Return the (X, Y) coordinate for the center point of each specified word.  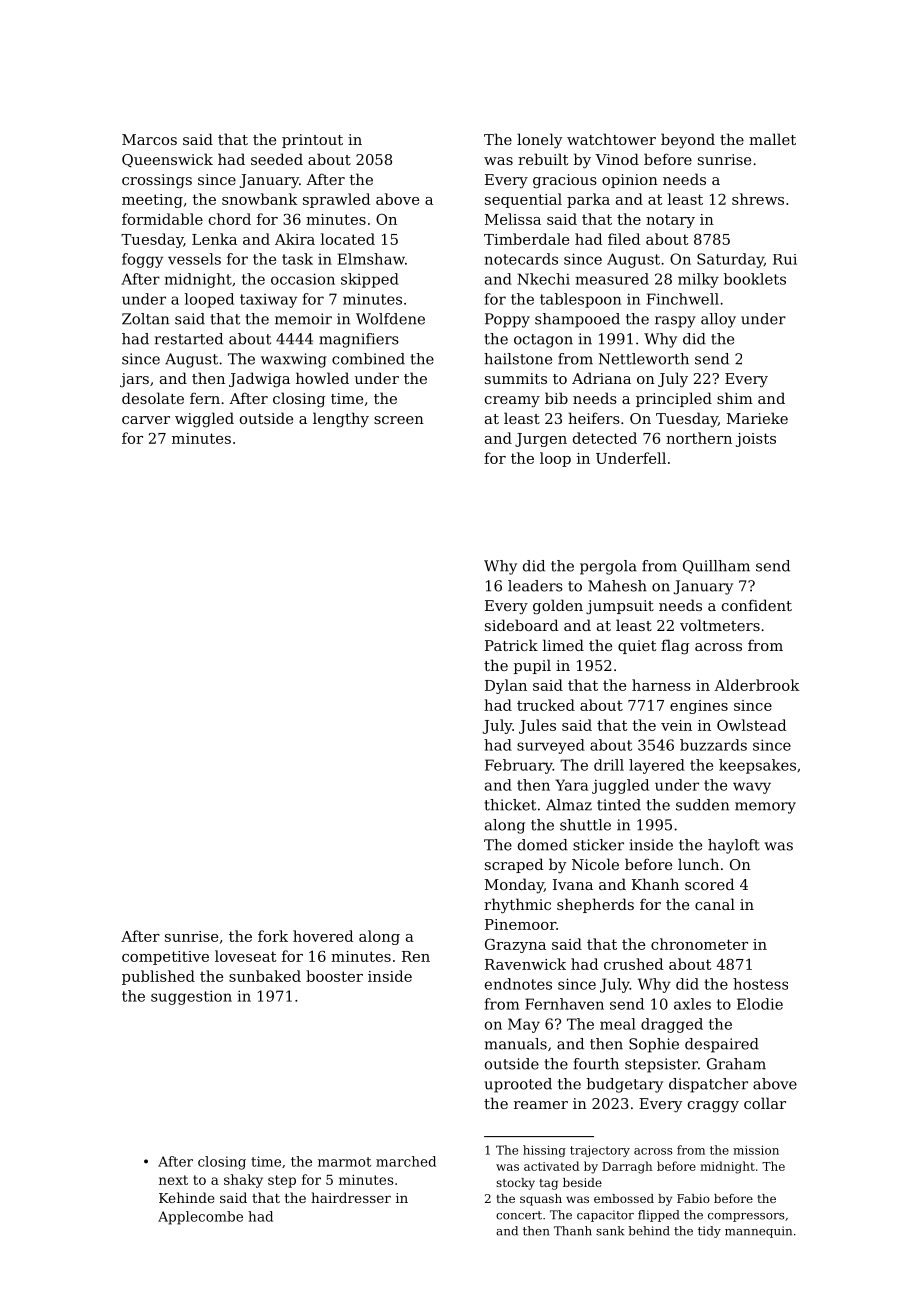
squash (541, 1200)
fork (273, 936)
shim (735, 398)
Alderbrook (757, 685)
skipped (370, 280)
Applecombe (200, 1218)
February (519, 766)
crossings (157, 181)
